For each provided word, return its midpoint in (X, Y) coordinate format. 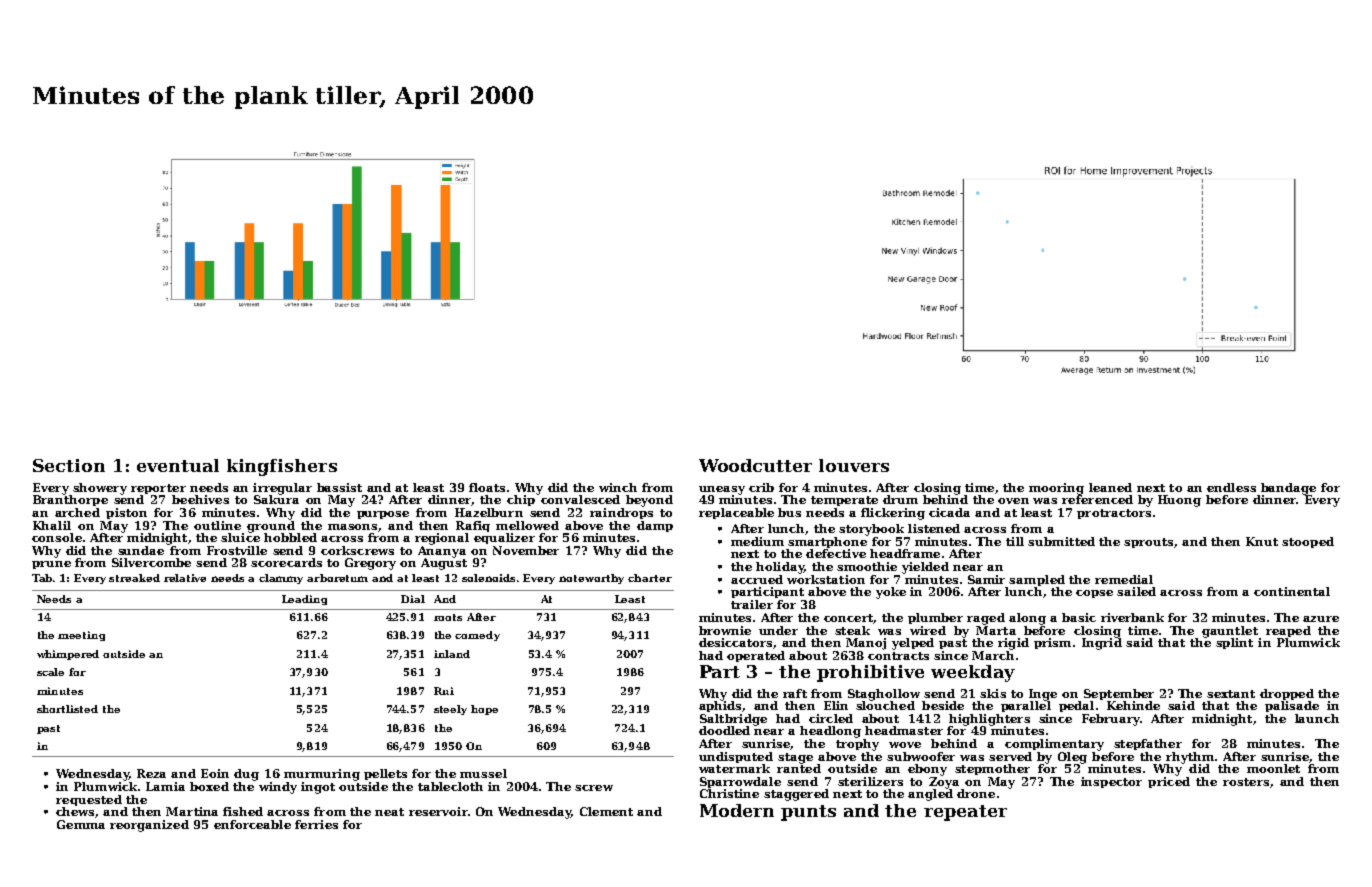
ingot (318, 788)
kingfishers (282, 467)
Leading (304, 600)
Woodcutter (755, 465)
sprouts (1149, 543)
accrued (757, 579)
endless (1231, 487)
